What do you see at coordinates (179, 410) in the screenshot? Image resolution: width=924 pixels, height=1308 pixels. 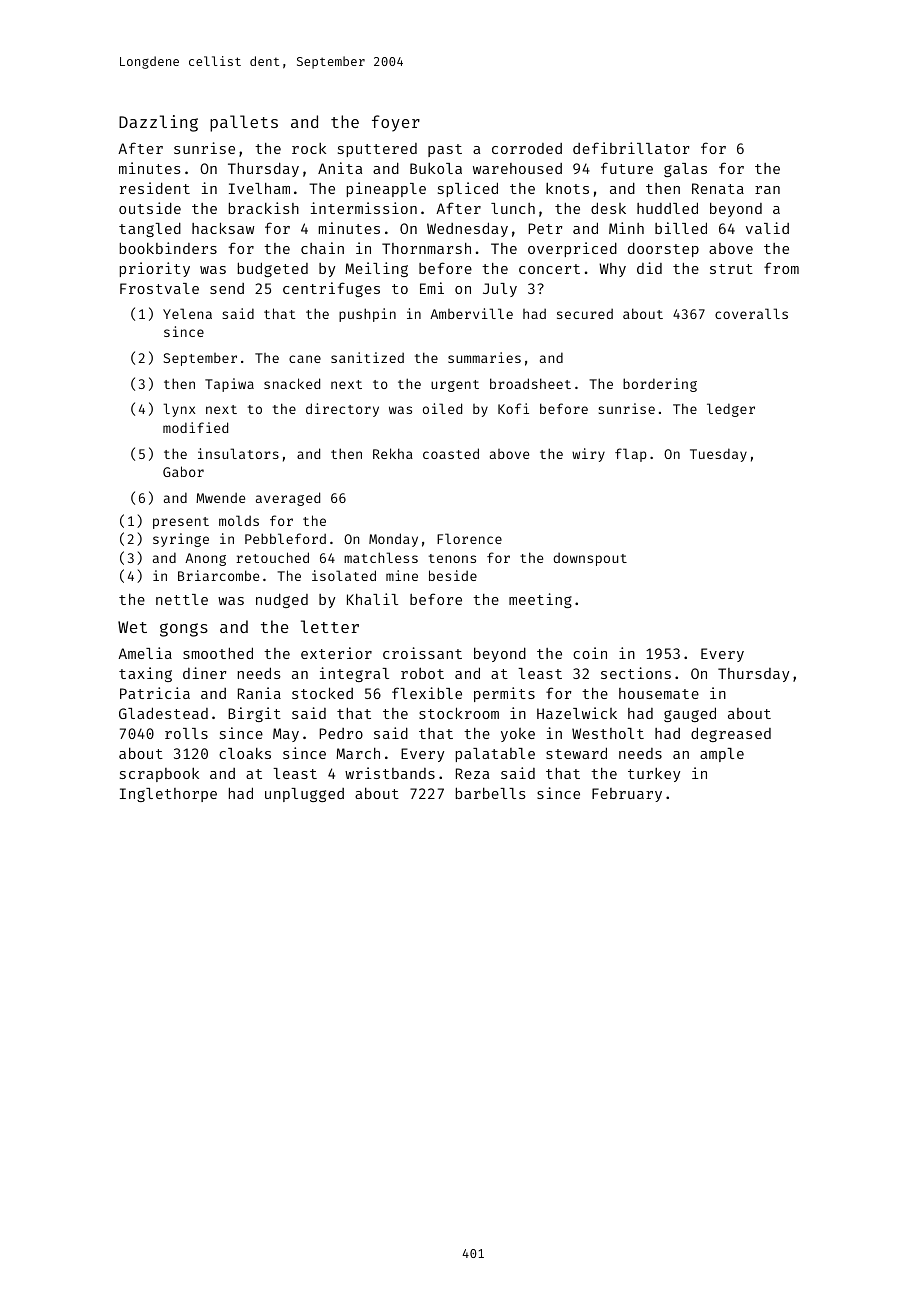 I see `lynx` at bounding box center [179, 410].
